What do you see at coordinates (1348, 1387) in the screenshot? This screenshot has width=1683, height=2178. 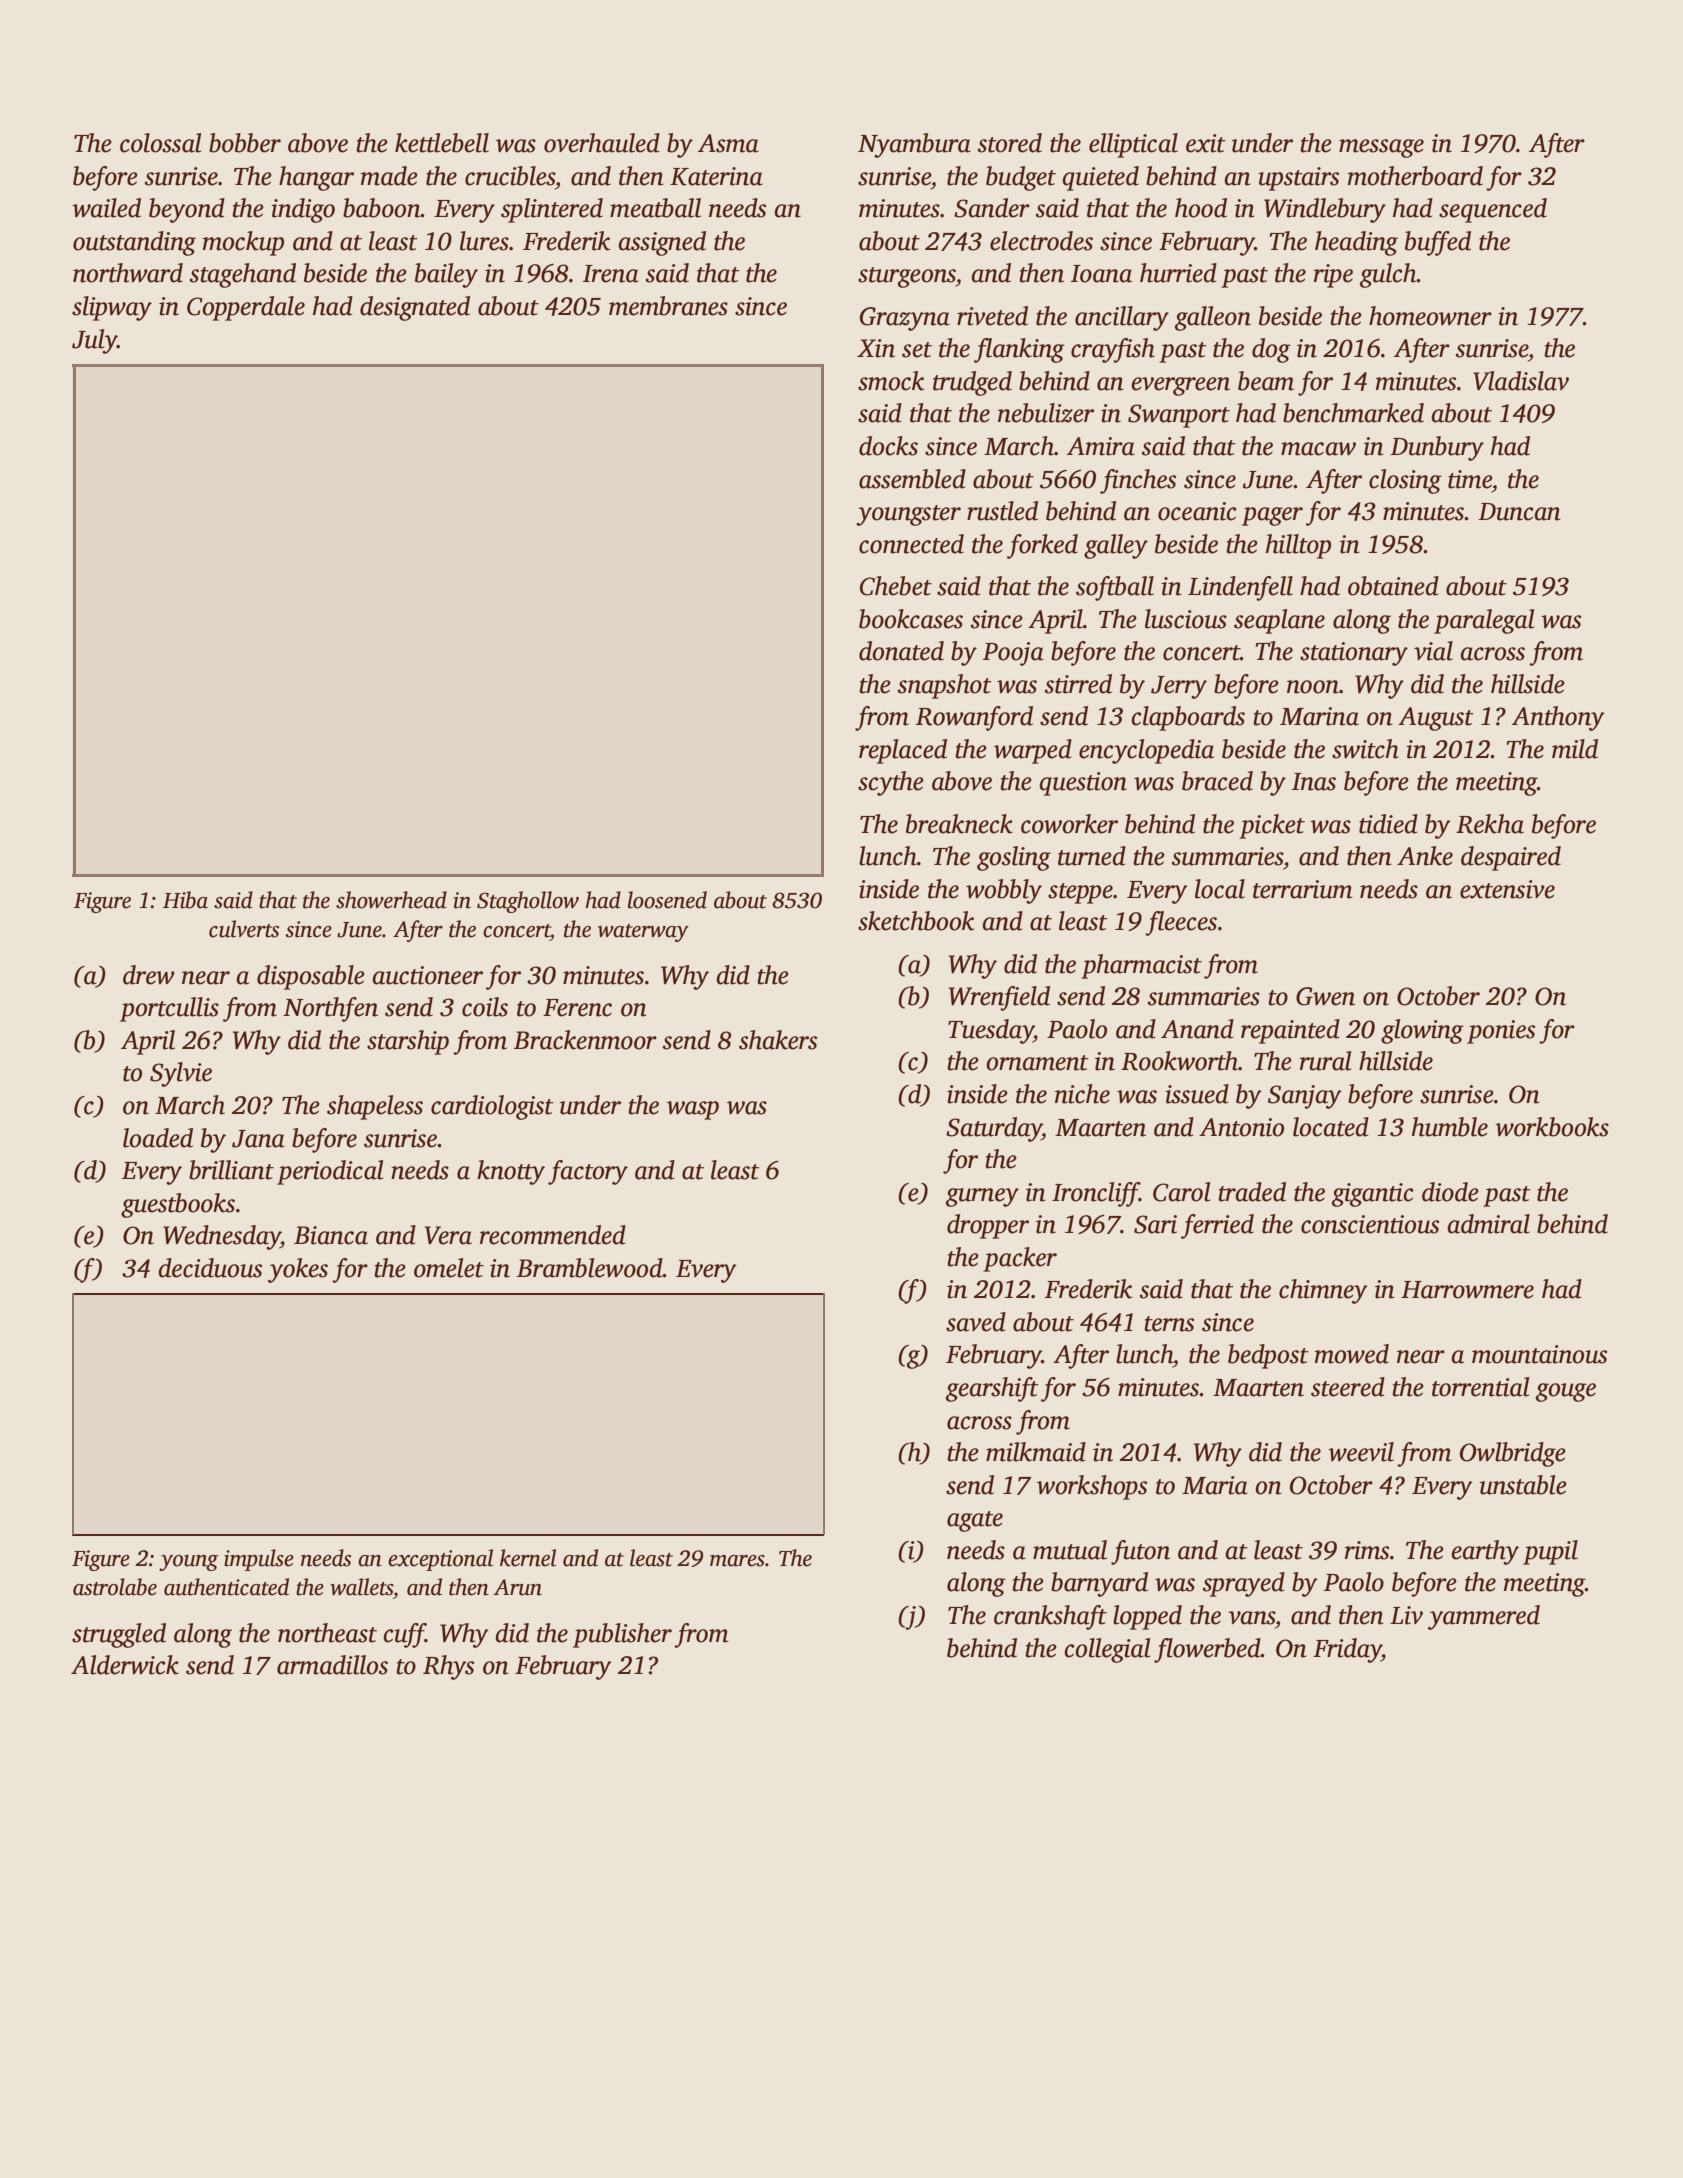 I see `steered` at bounding box center [1348, 1387].
